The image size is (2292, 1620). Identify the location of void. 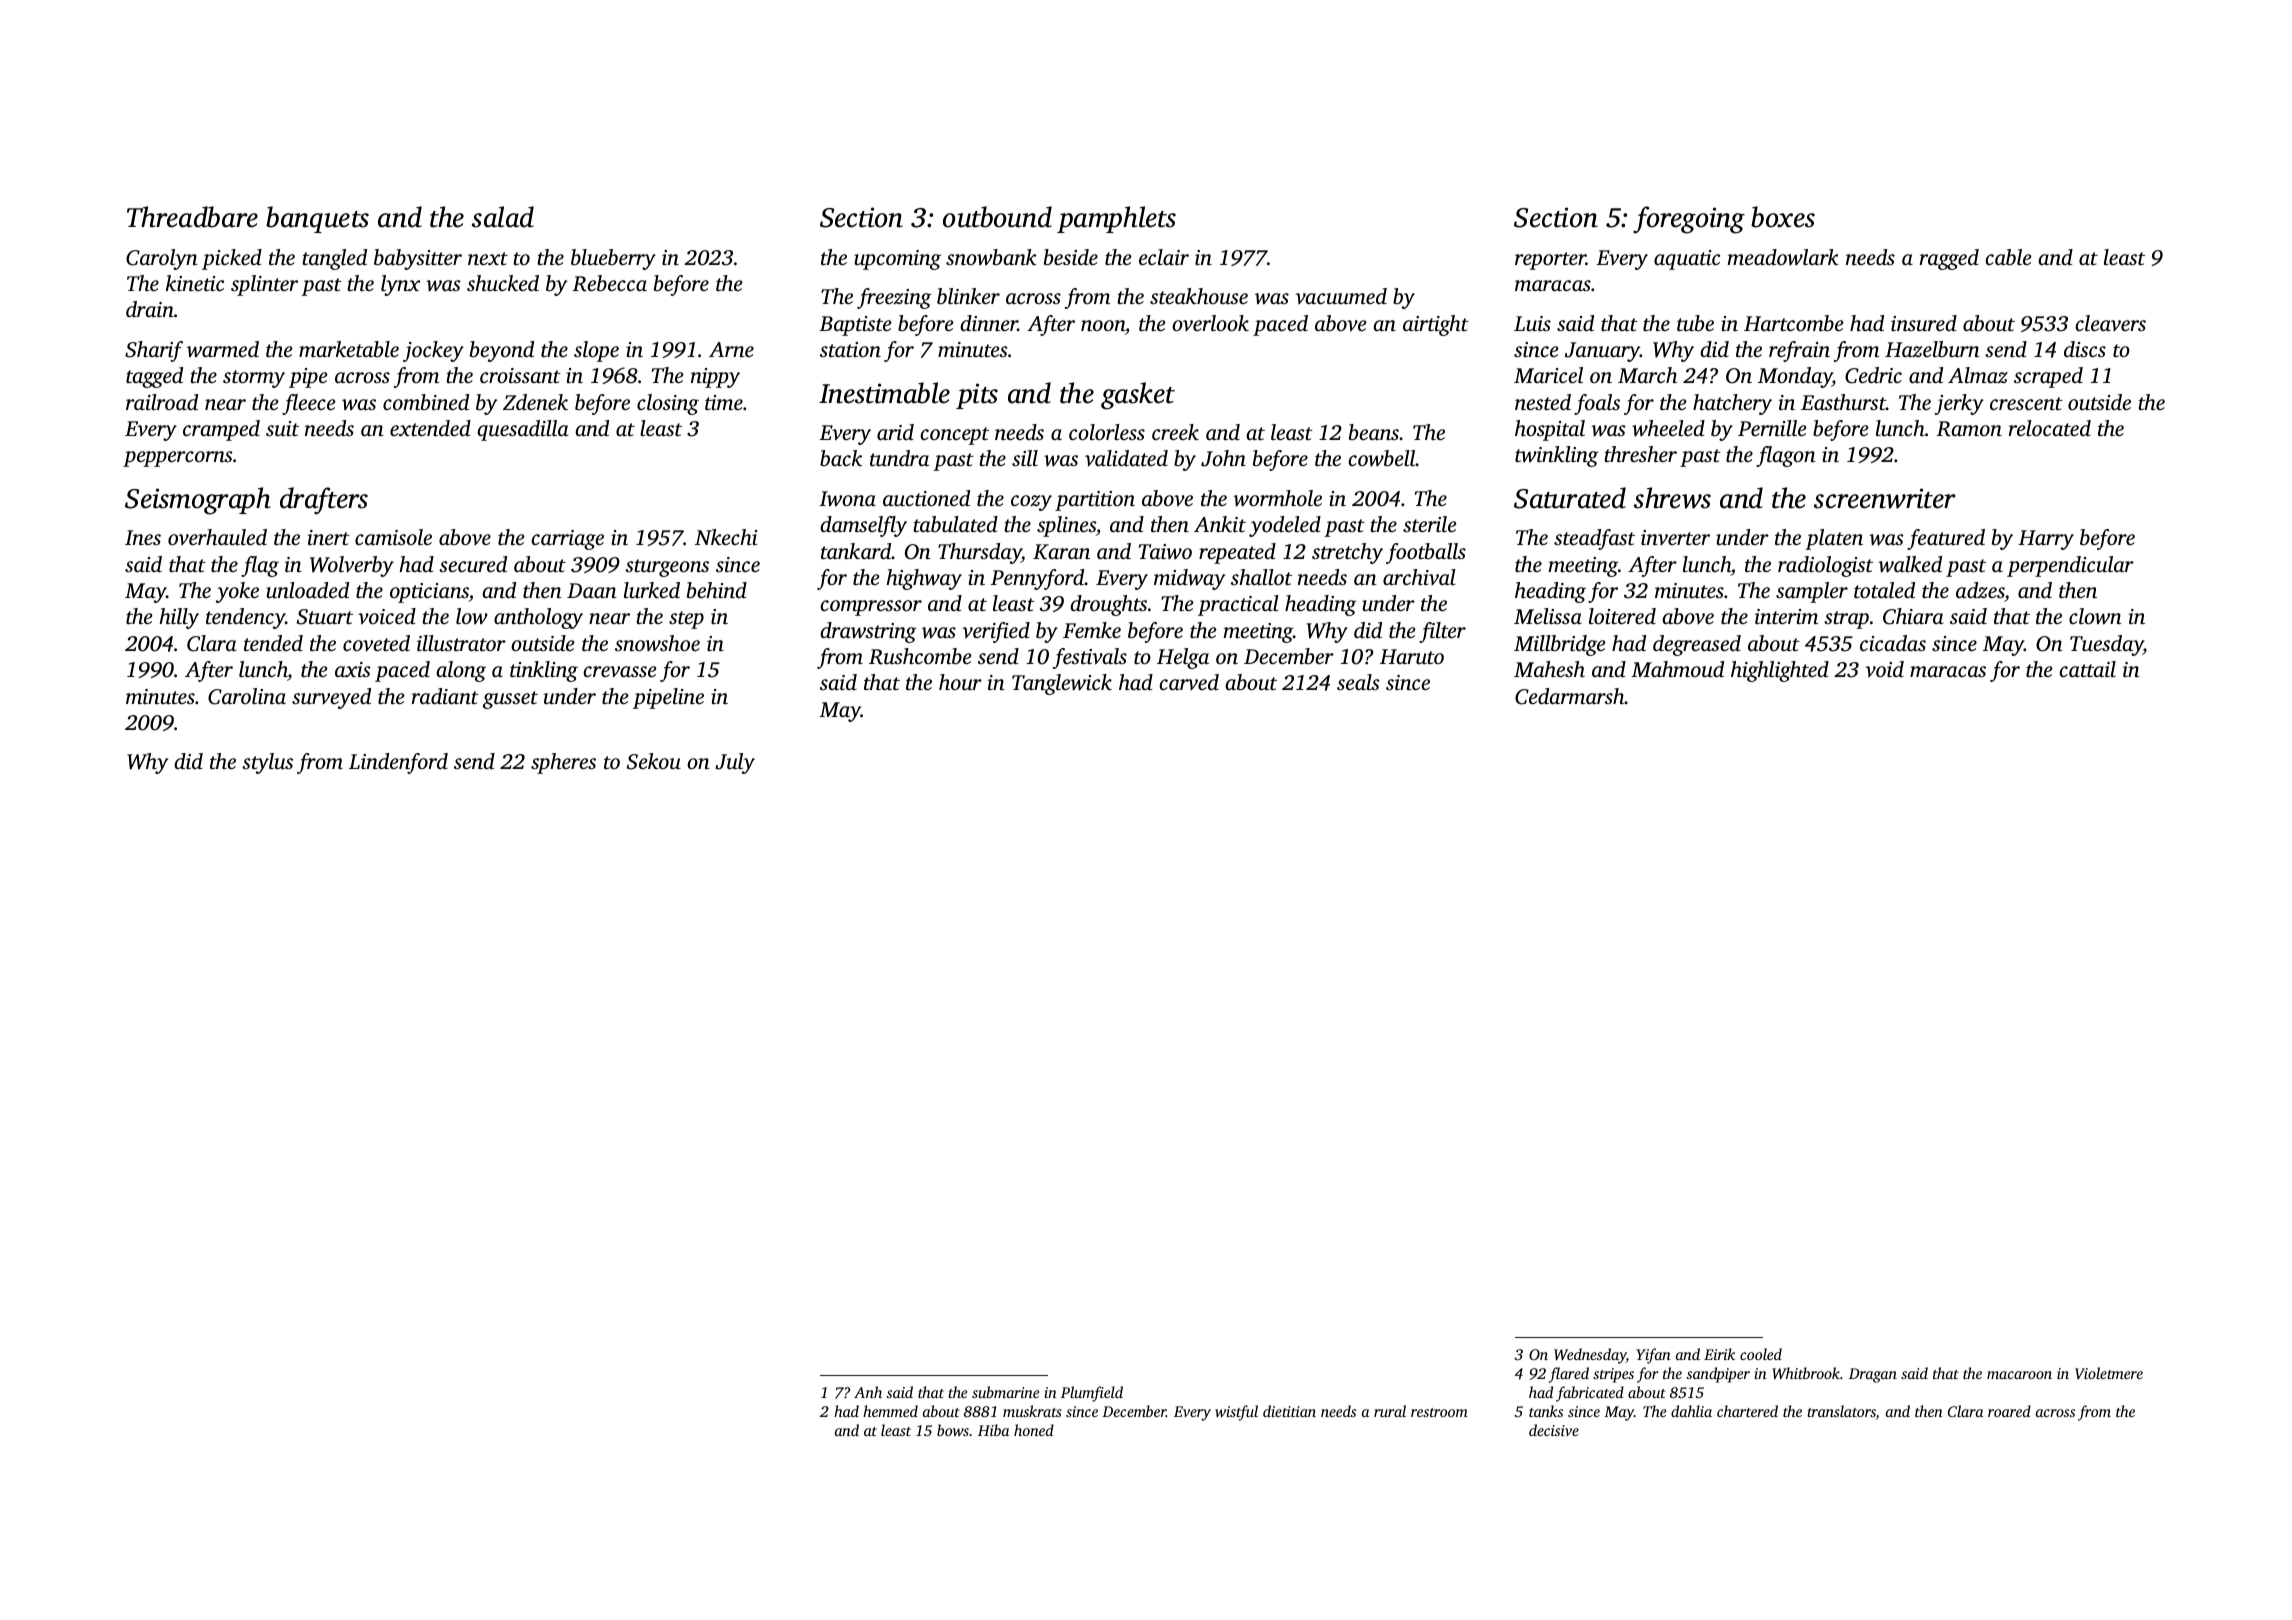
(1884, 669).
